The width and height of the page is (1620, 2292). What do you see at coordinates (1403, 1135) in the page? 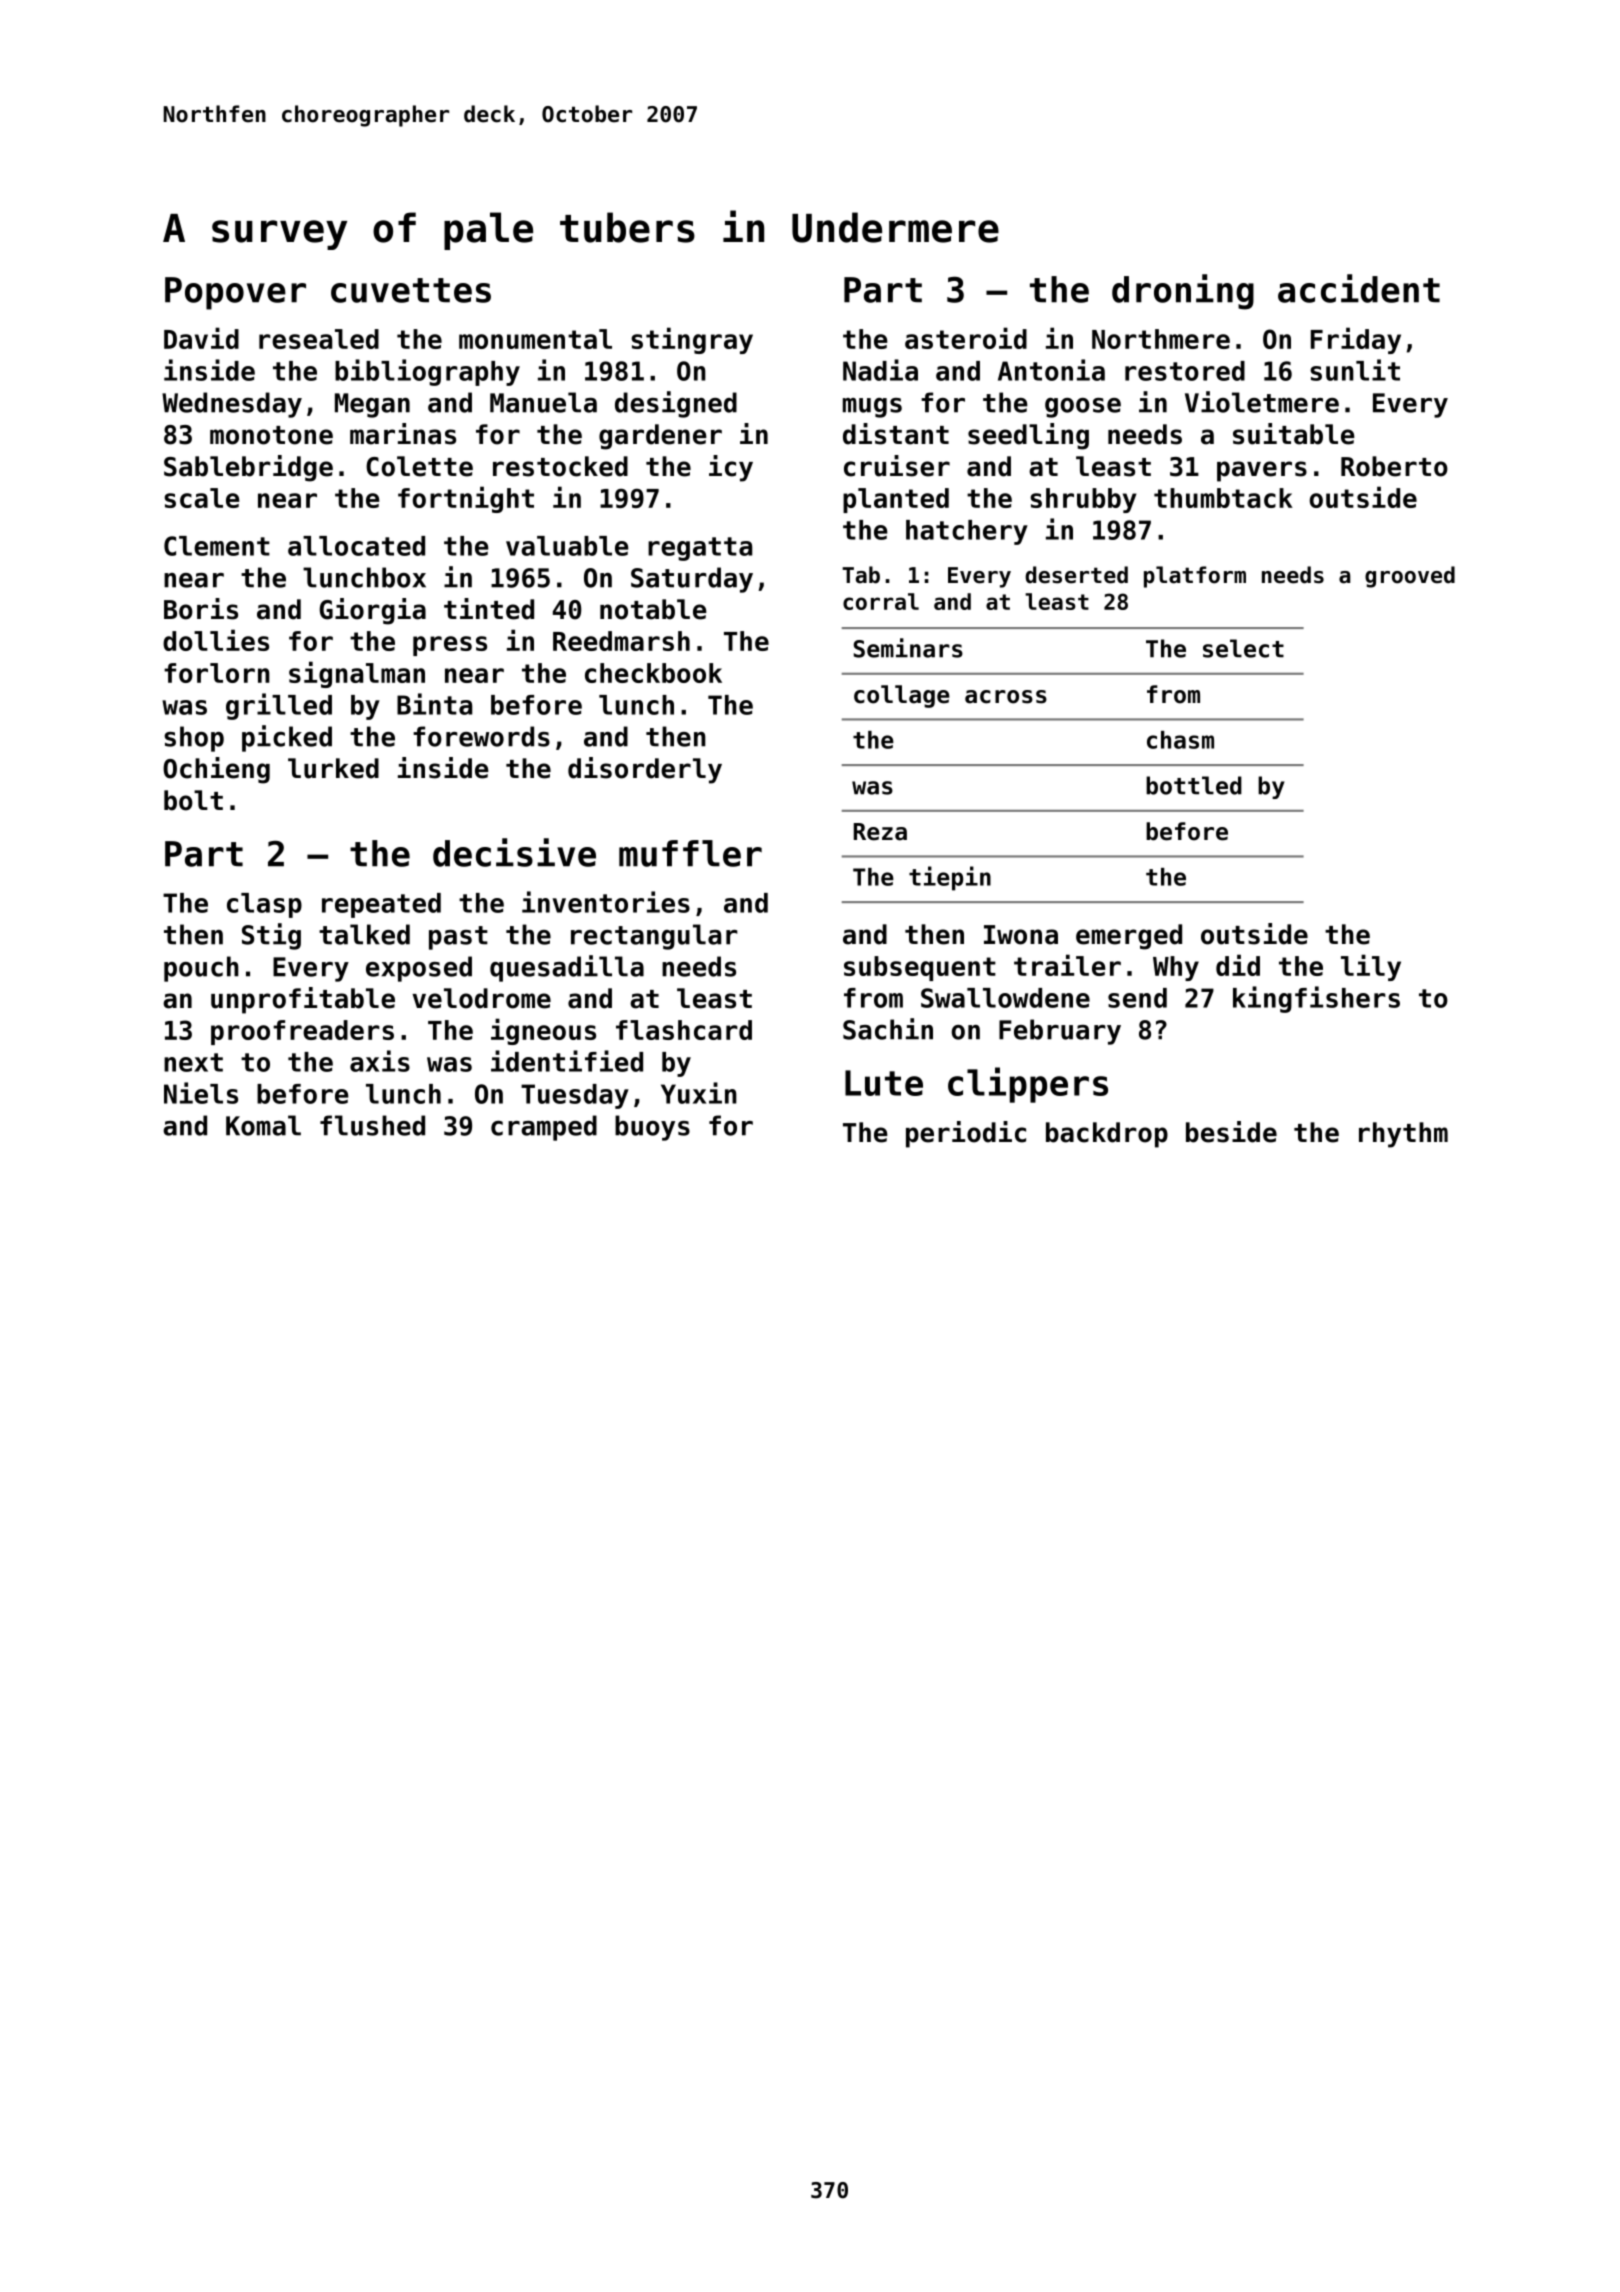
I see `rhythm` at bounding box center [1403, 1135].
